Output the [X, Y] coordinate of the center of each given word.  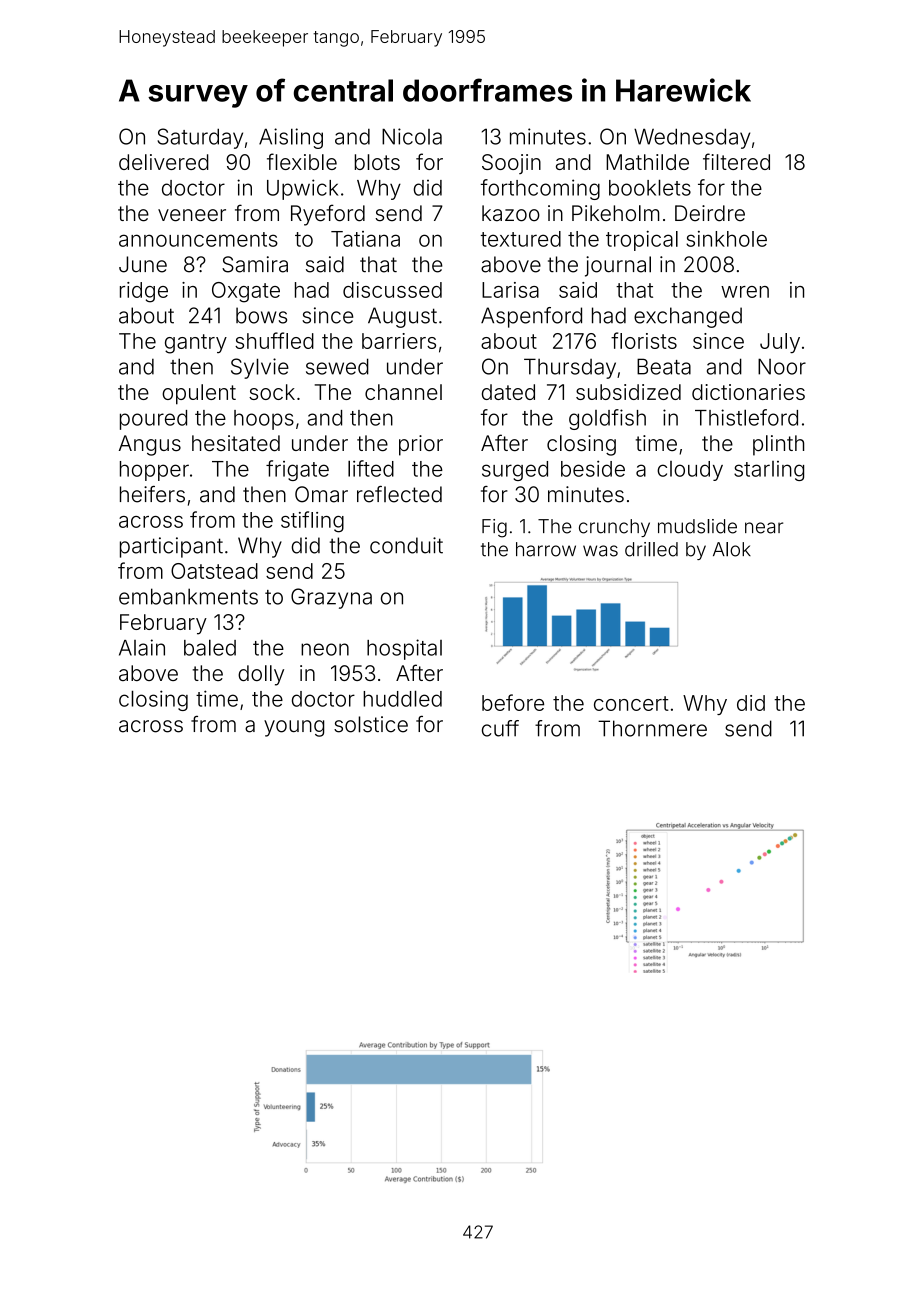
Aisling [291, 138]
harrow [546, 549]
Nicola [412, 136]
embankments [188, 596]
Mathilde [647, 162]
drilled [651, 549]
